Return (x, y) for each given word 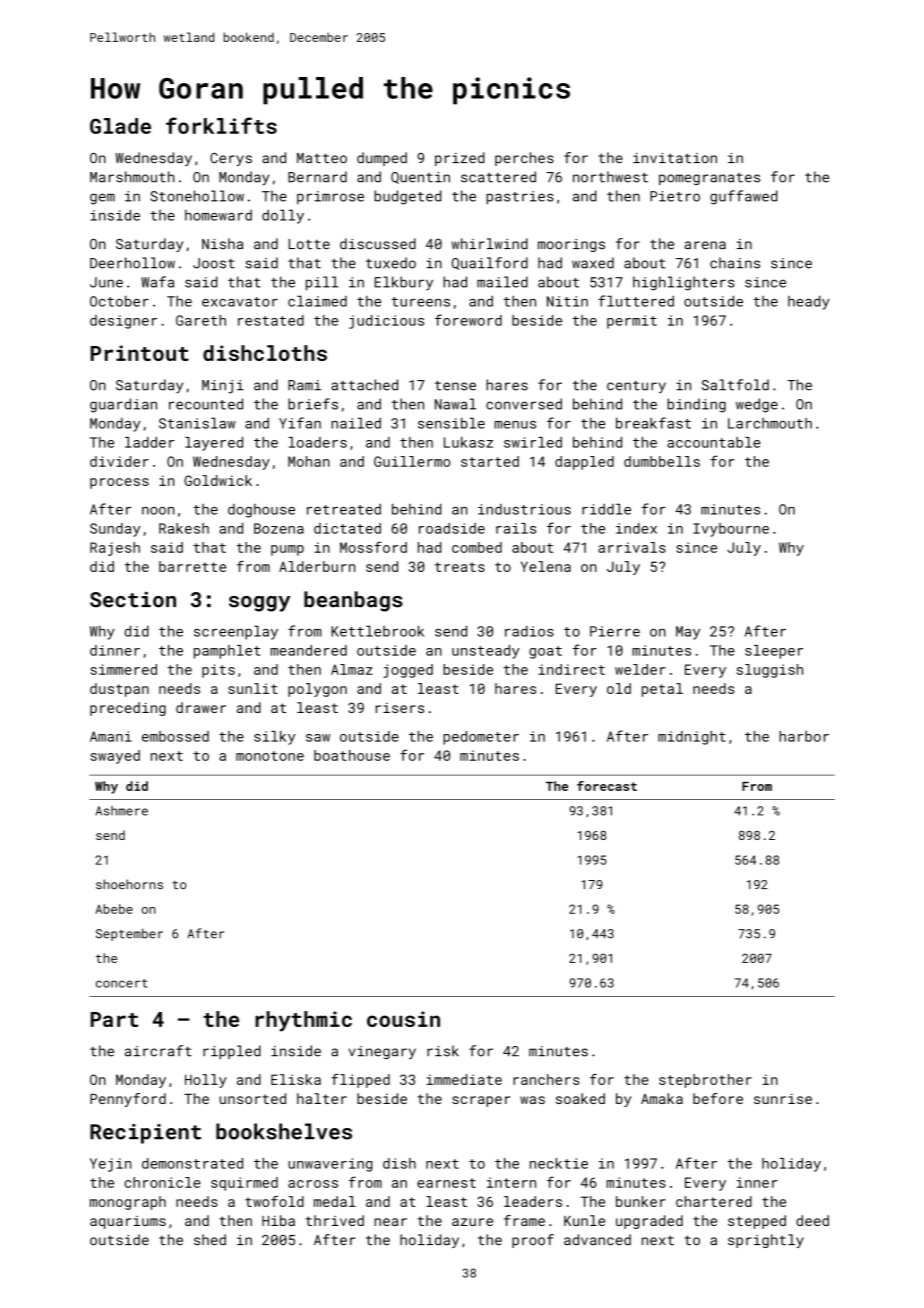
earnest (446, 1183)
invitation (675, 158)
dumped (382, 159)
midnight (692, 738)
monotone (270, 756)
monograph (128, 1203)
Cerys (231, 159)
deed (812, 1220)
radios (529, 631)
